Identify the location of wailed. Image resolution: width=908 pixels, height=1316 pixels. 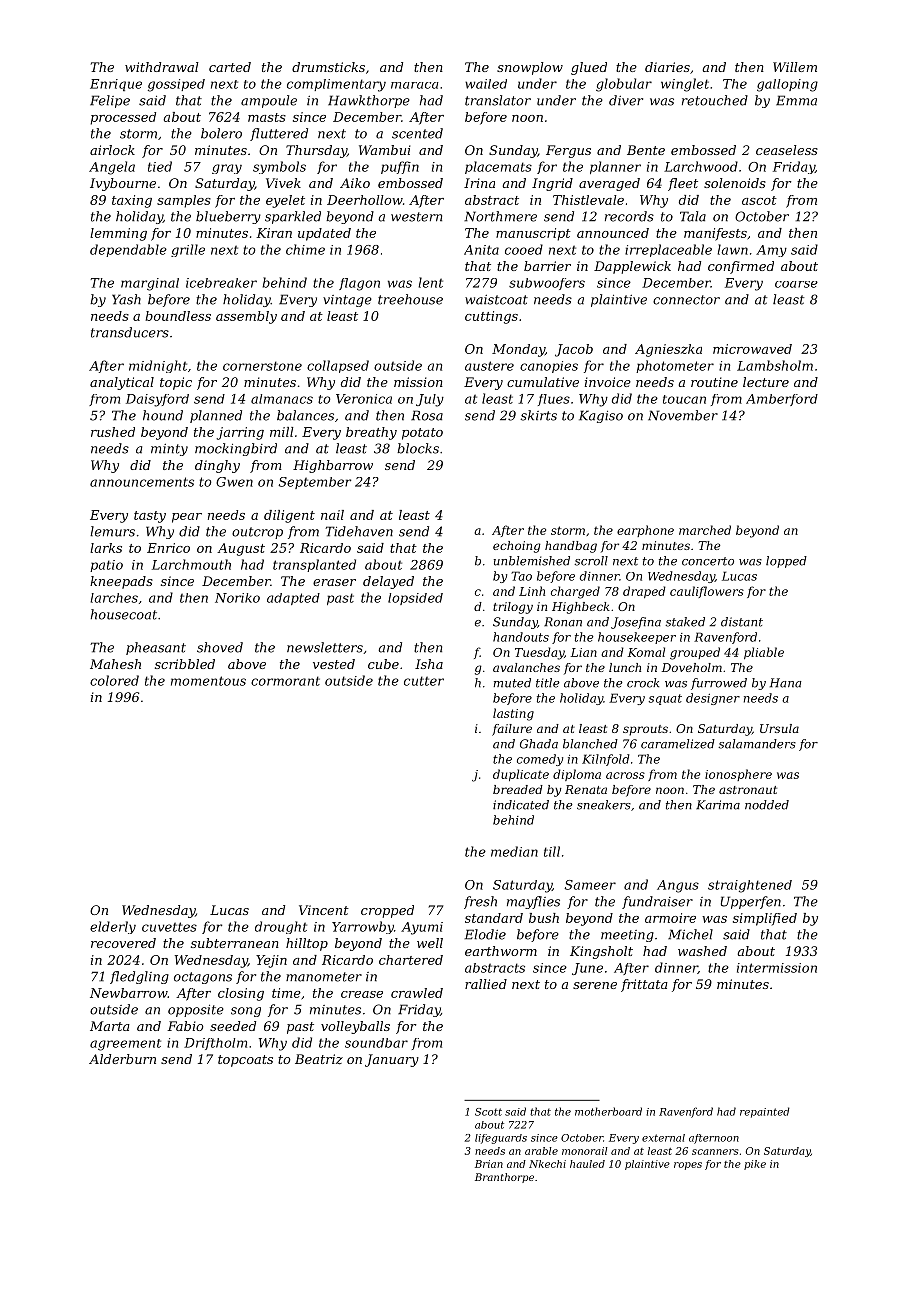
(486, 84).
